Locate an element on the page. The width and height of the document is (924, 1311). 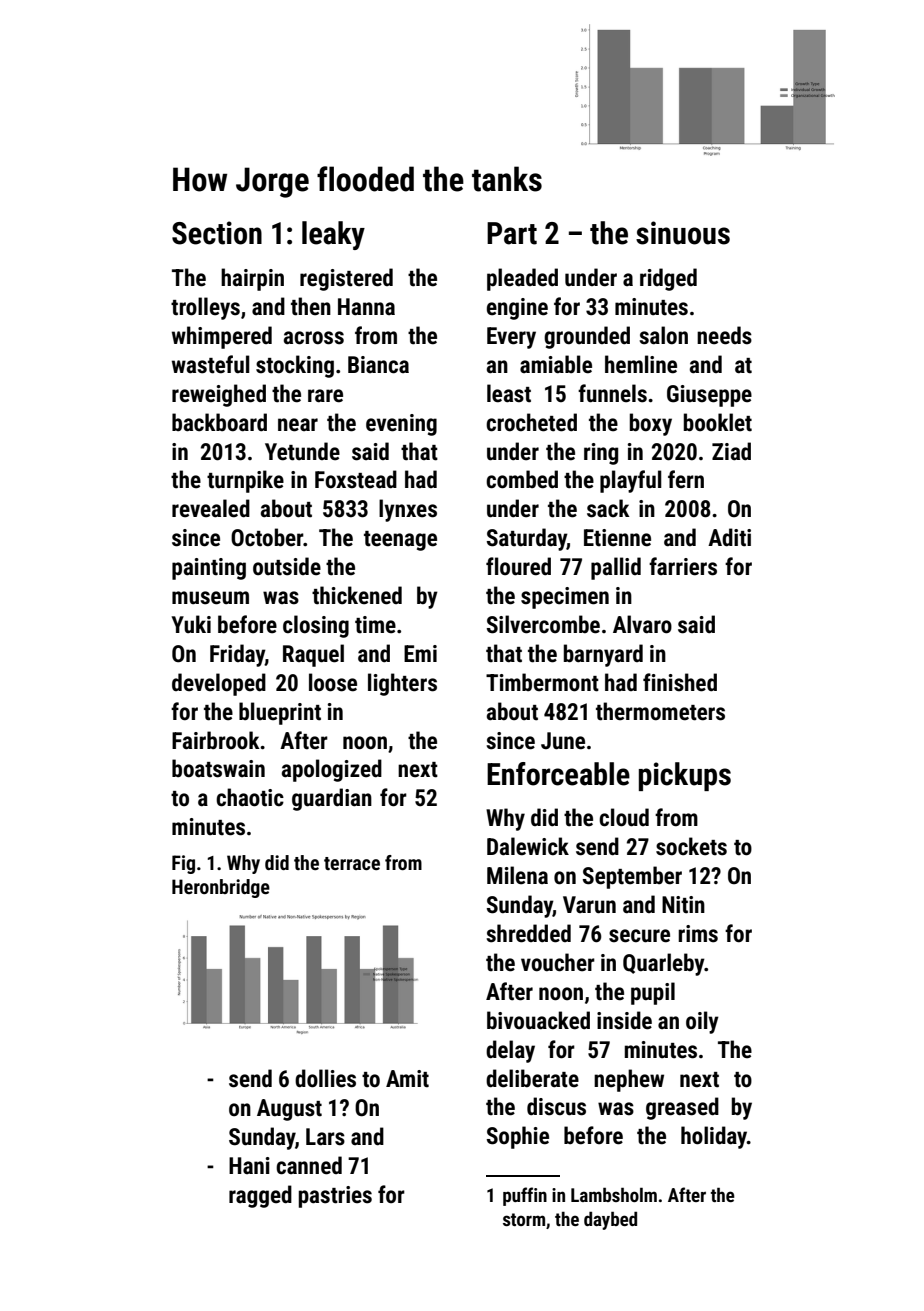
storm is located at coordinates (524, 1219).
